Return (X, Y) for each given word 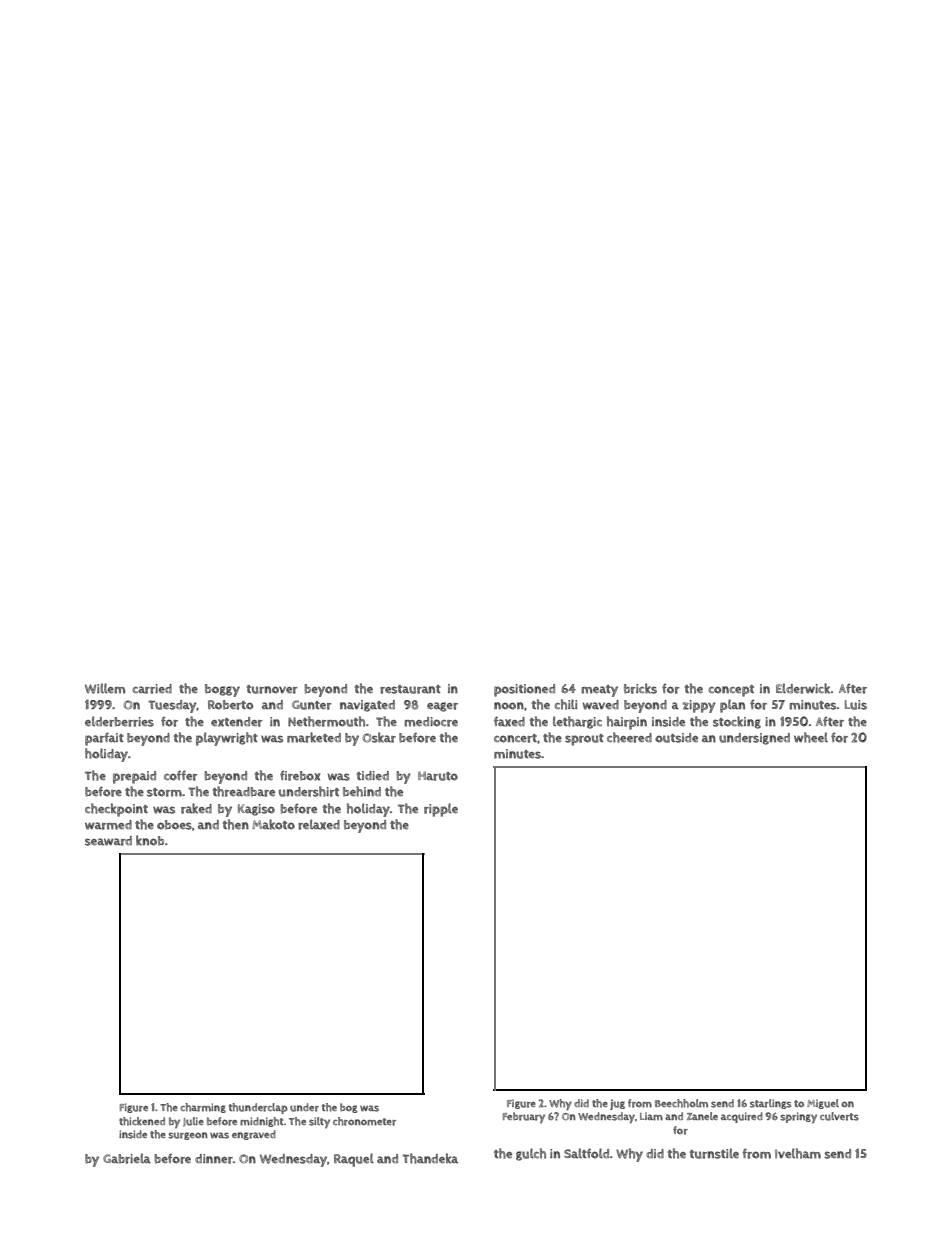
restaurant (410, 689)
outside (676, 738)
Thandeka (430, 1158)
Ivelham (798, 1153)
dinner (214, 1159)
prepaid (134, 777)
